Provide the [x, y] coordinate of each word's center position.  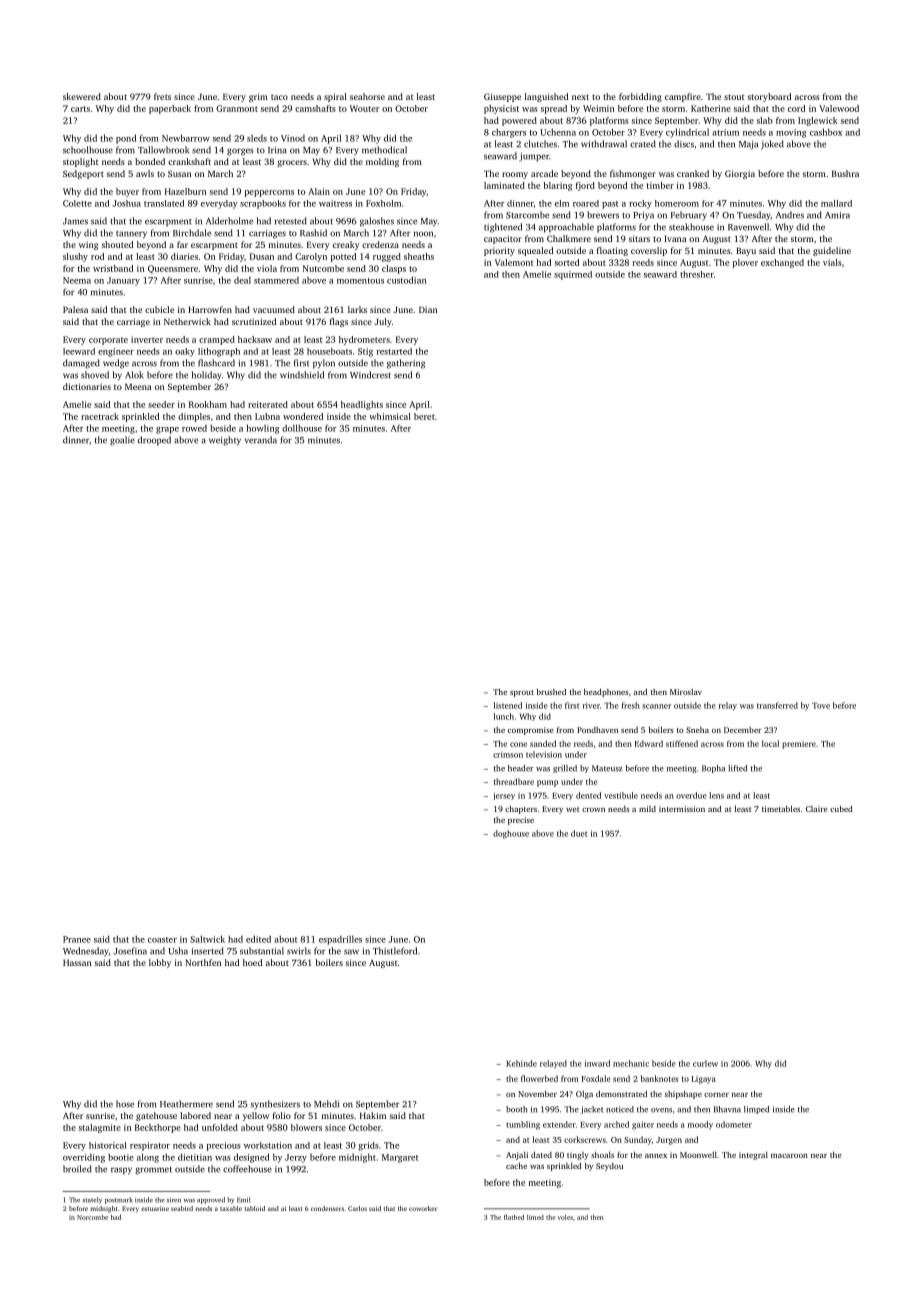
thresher [697, 274]
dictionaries [87, 386]
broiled [77, 1169]
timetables [781, 808]
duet [579, 833]
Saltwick [207, 939]
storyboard [769, 97]
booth [516, 1109]
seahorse [367, 96]
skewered [82, 96]
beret [424, 416]
